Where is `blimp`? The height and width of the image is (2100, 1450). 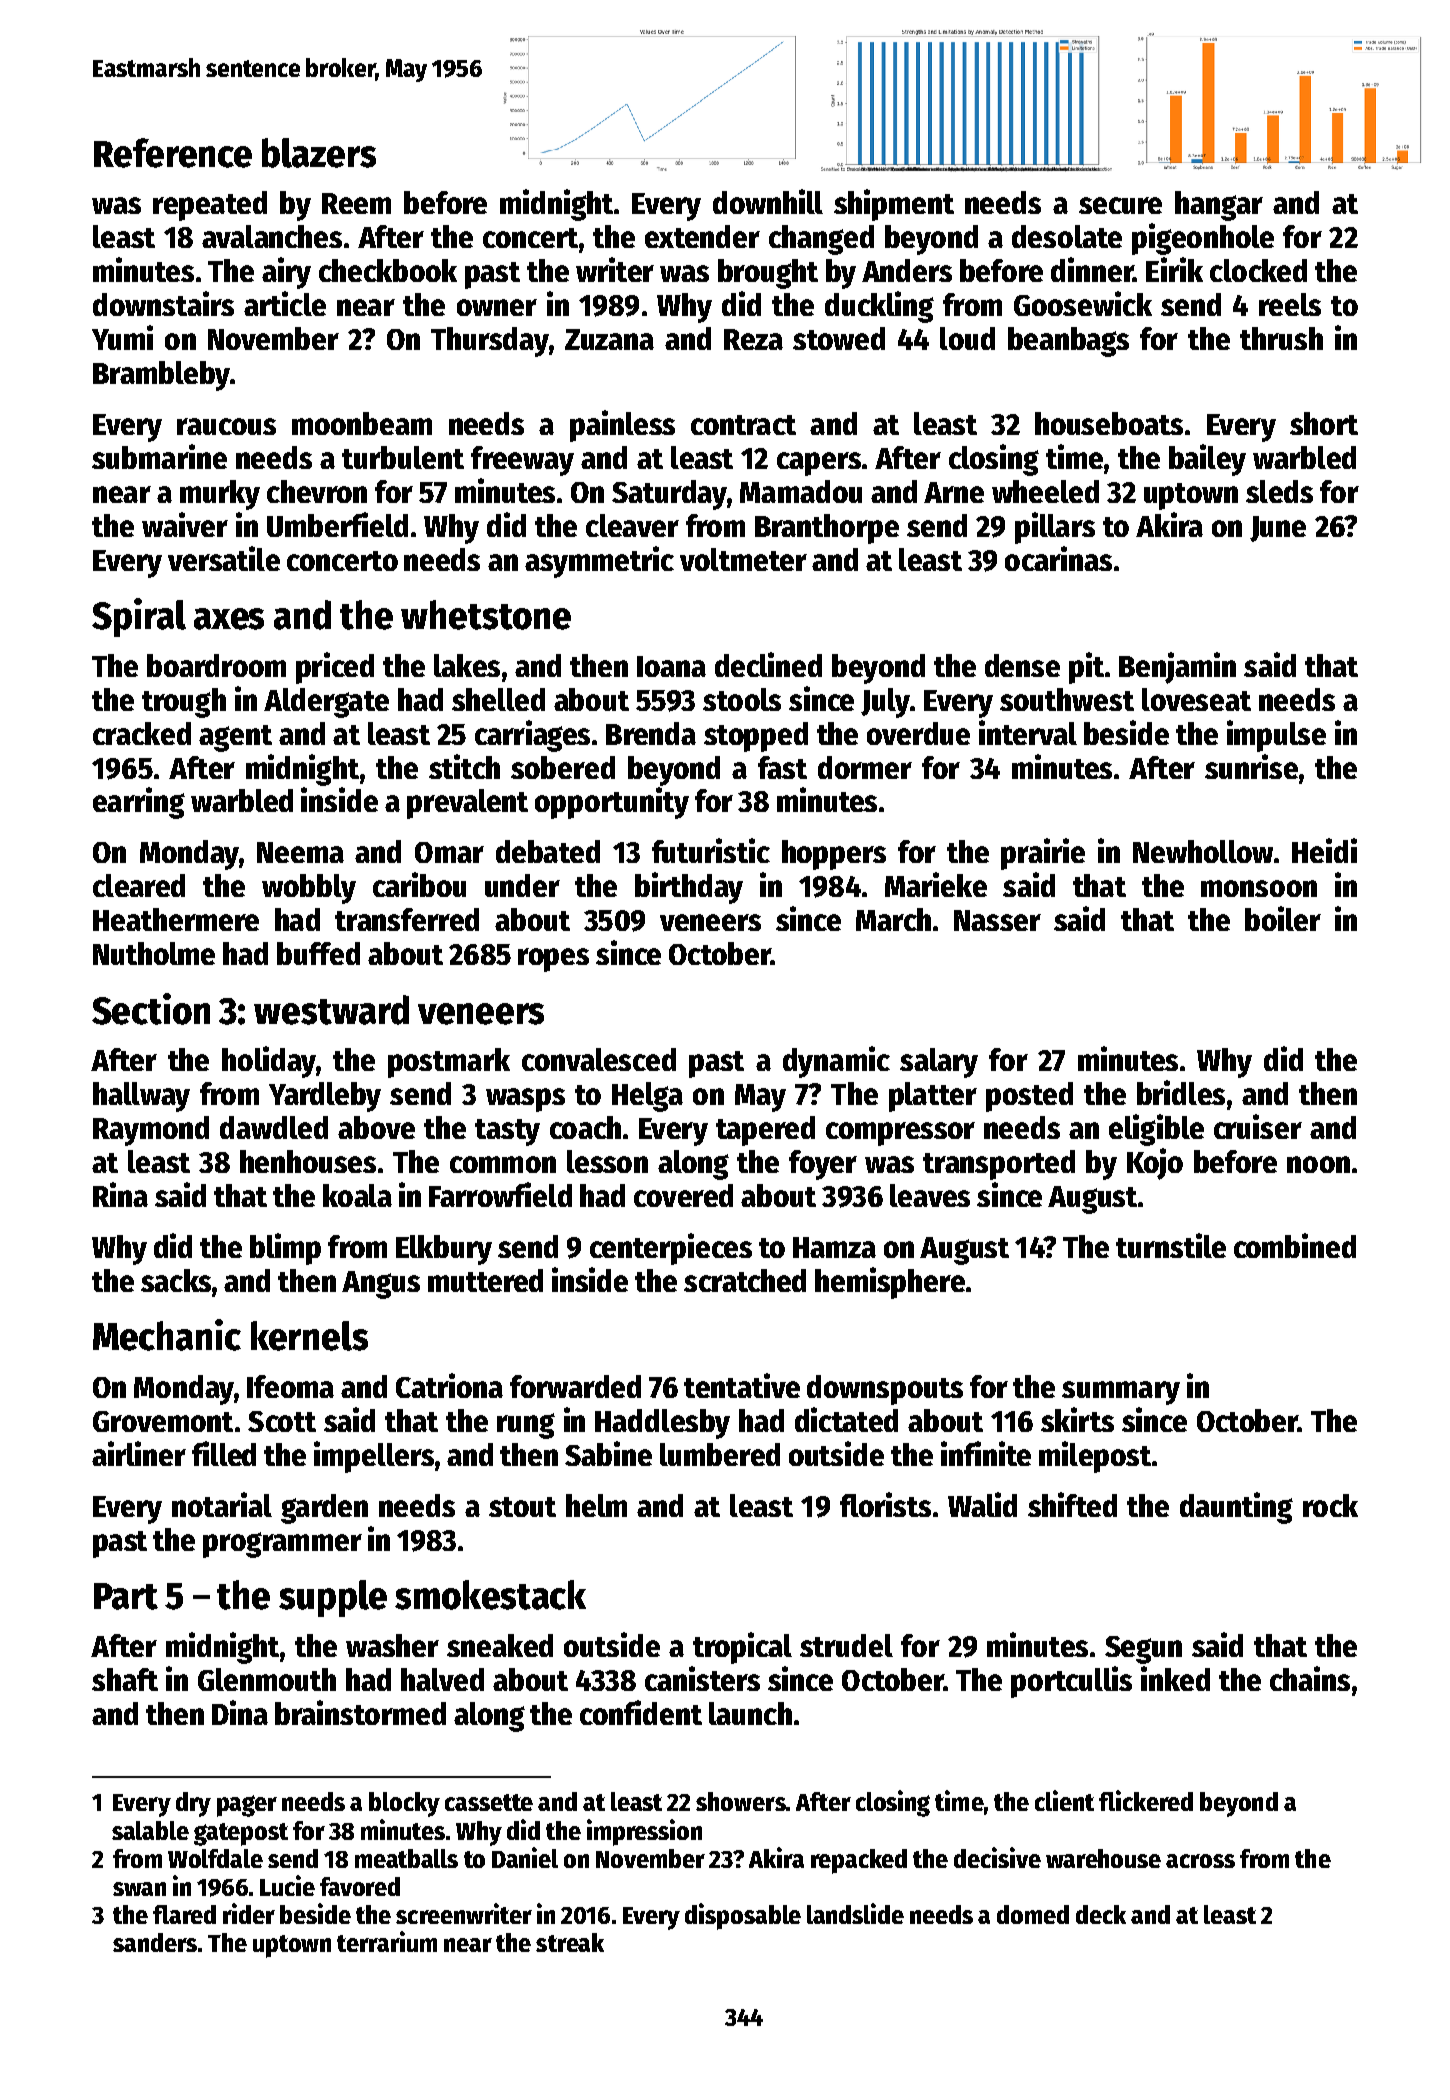 blimp is located at coordinates (285, 1249).
